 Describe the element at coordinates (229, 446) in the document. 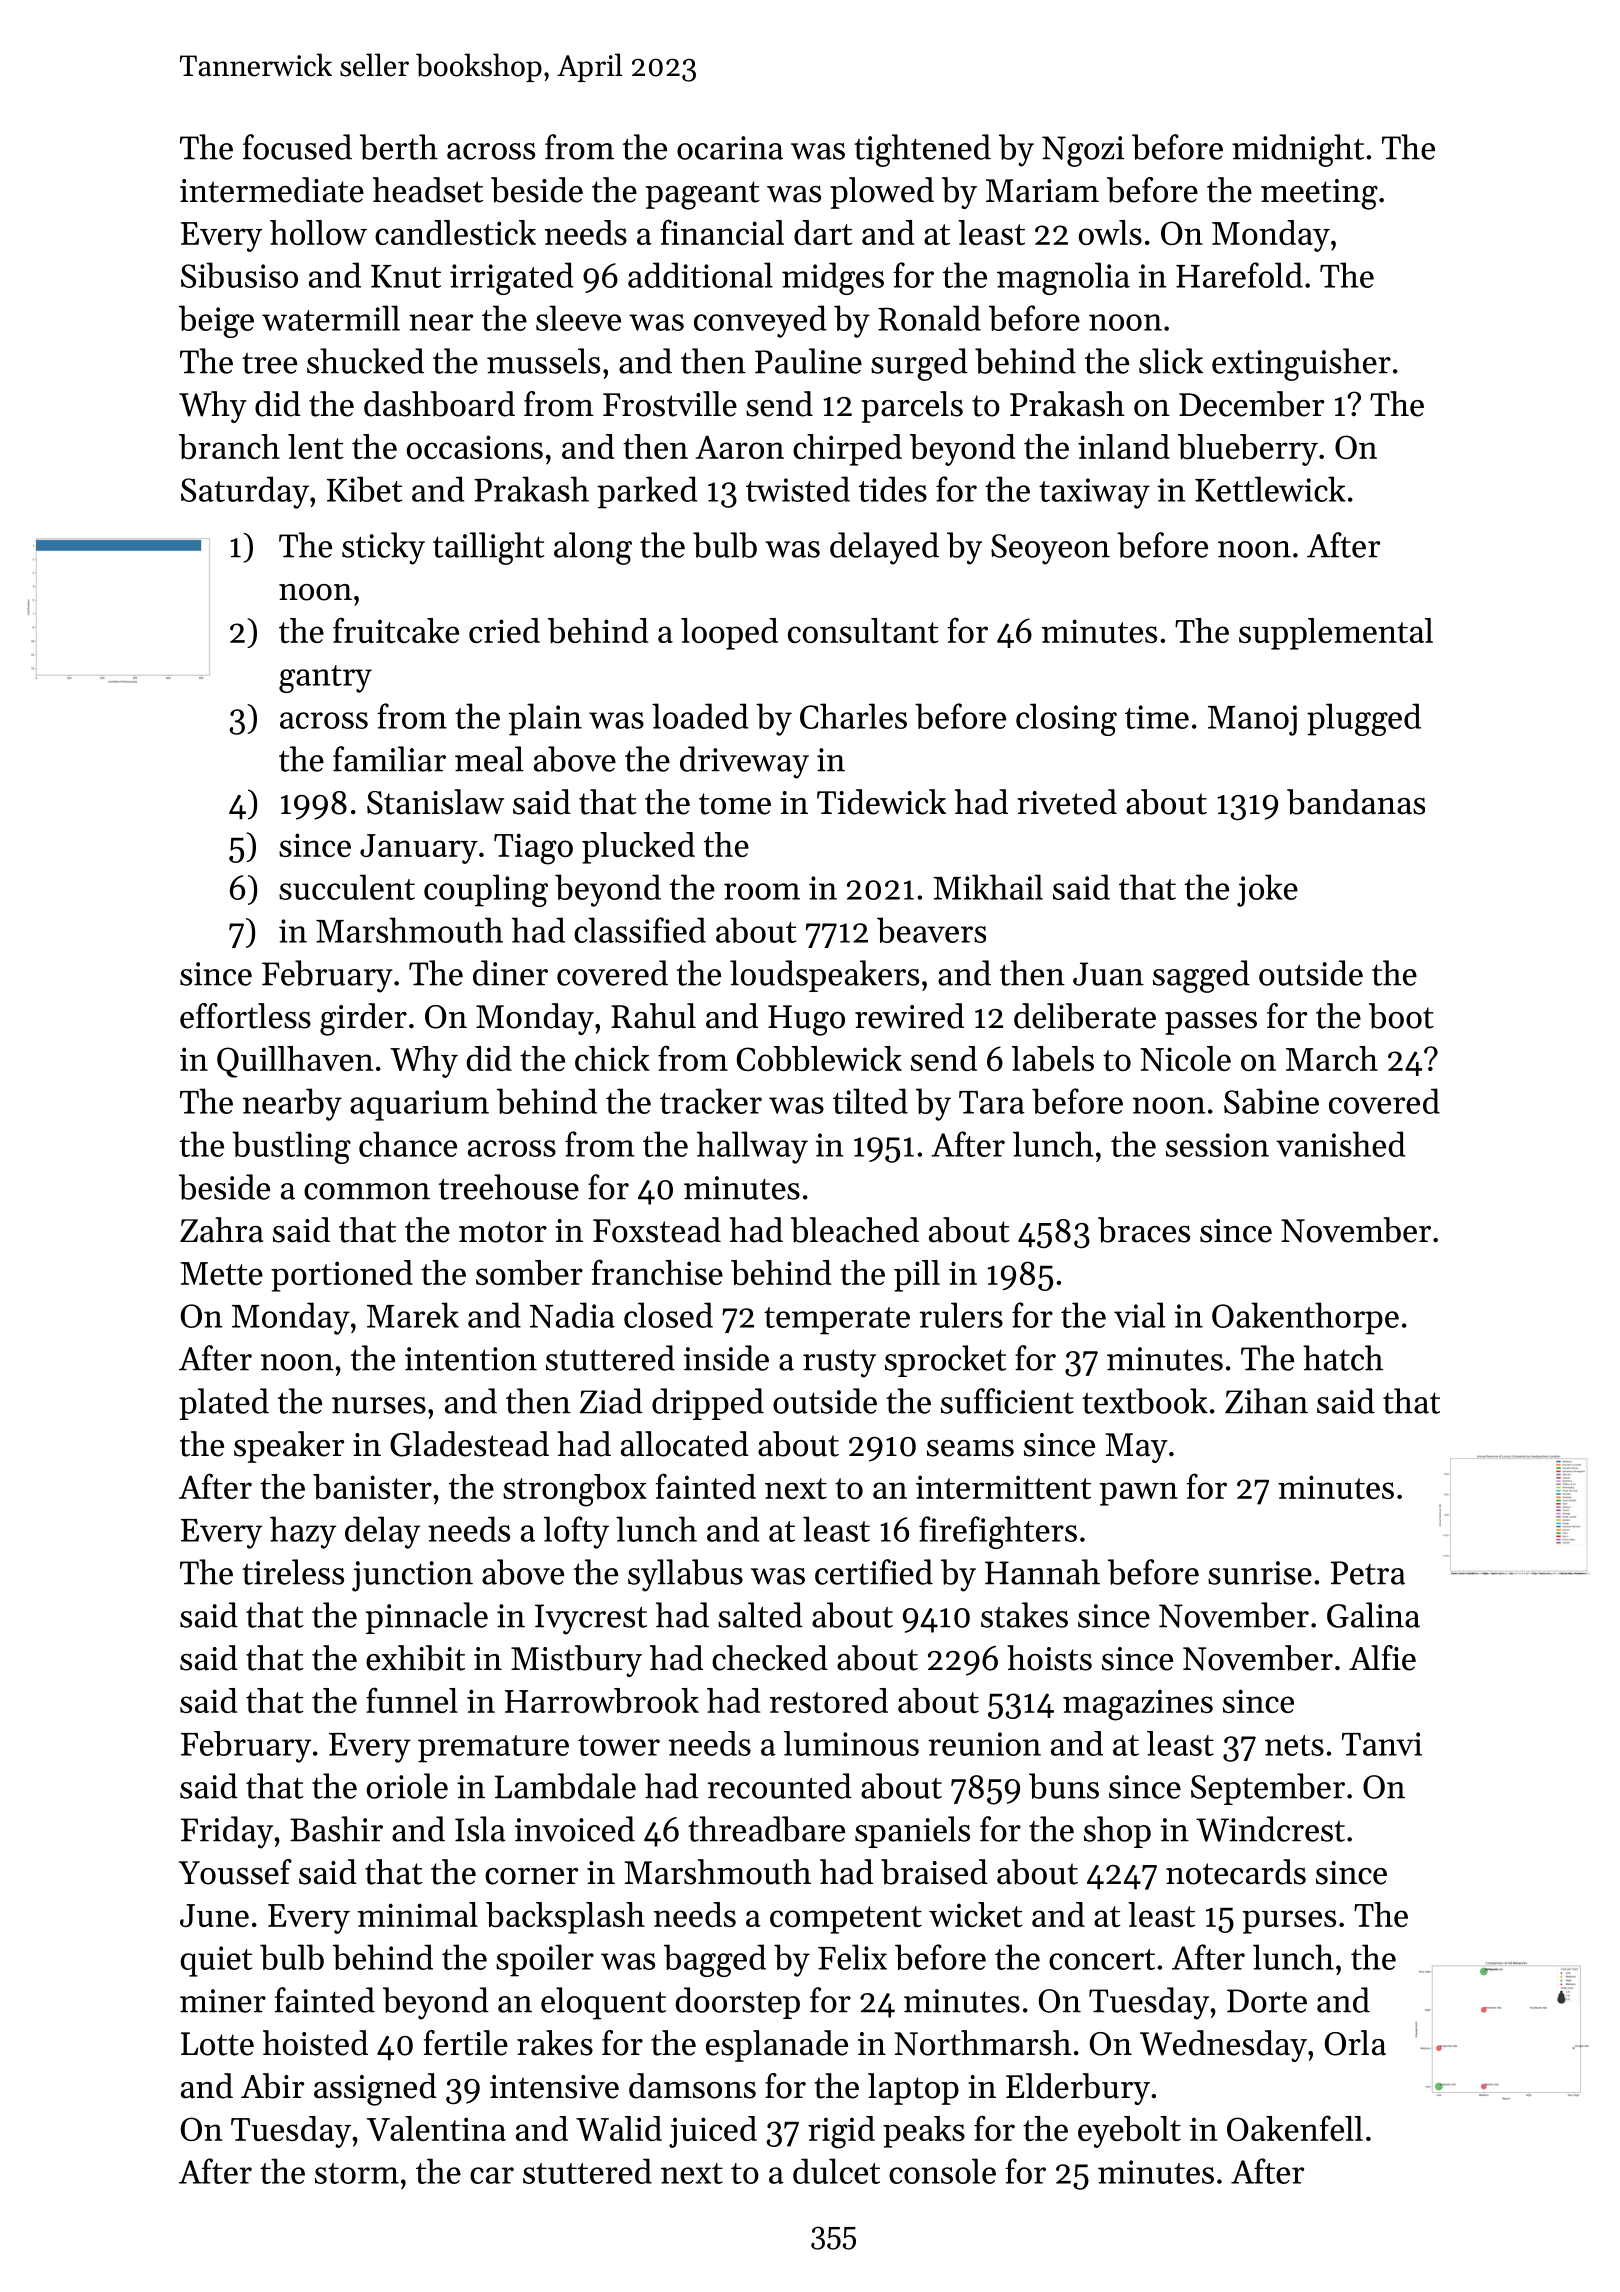

I see `branch` at that location.
